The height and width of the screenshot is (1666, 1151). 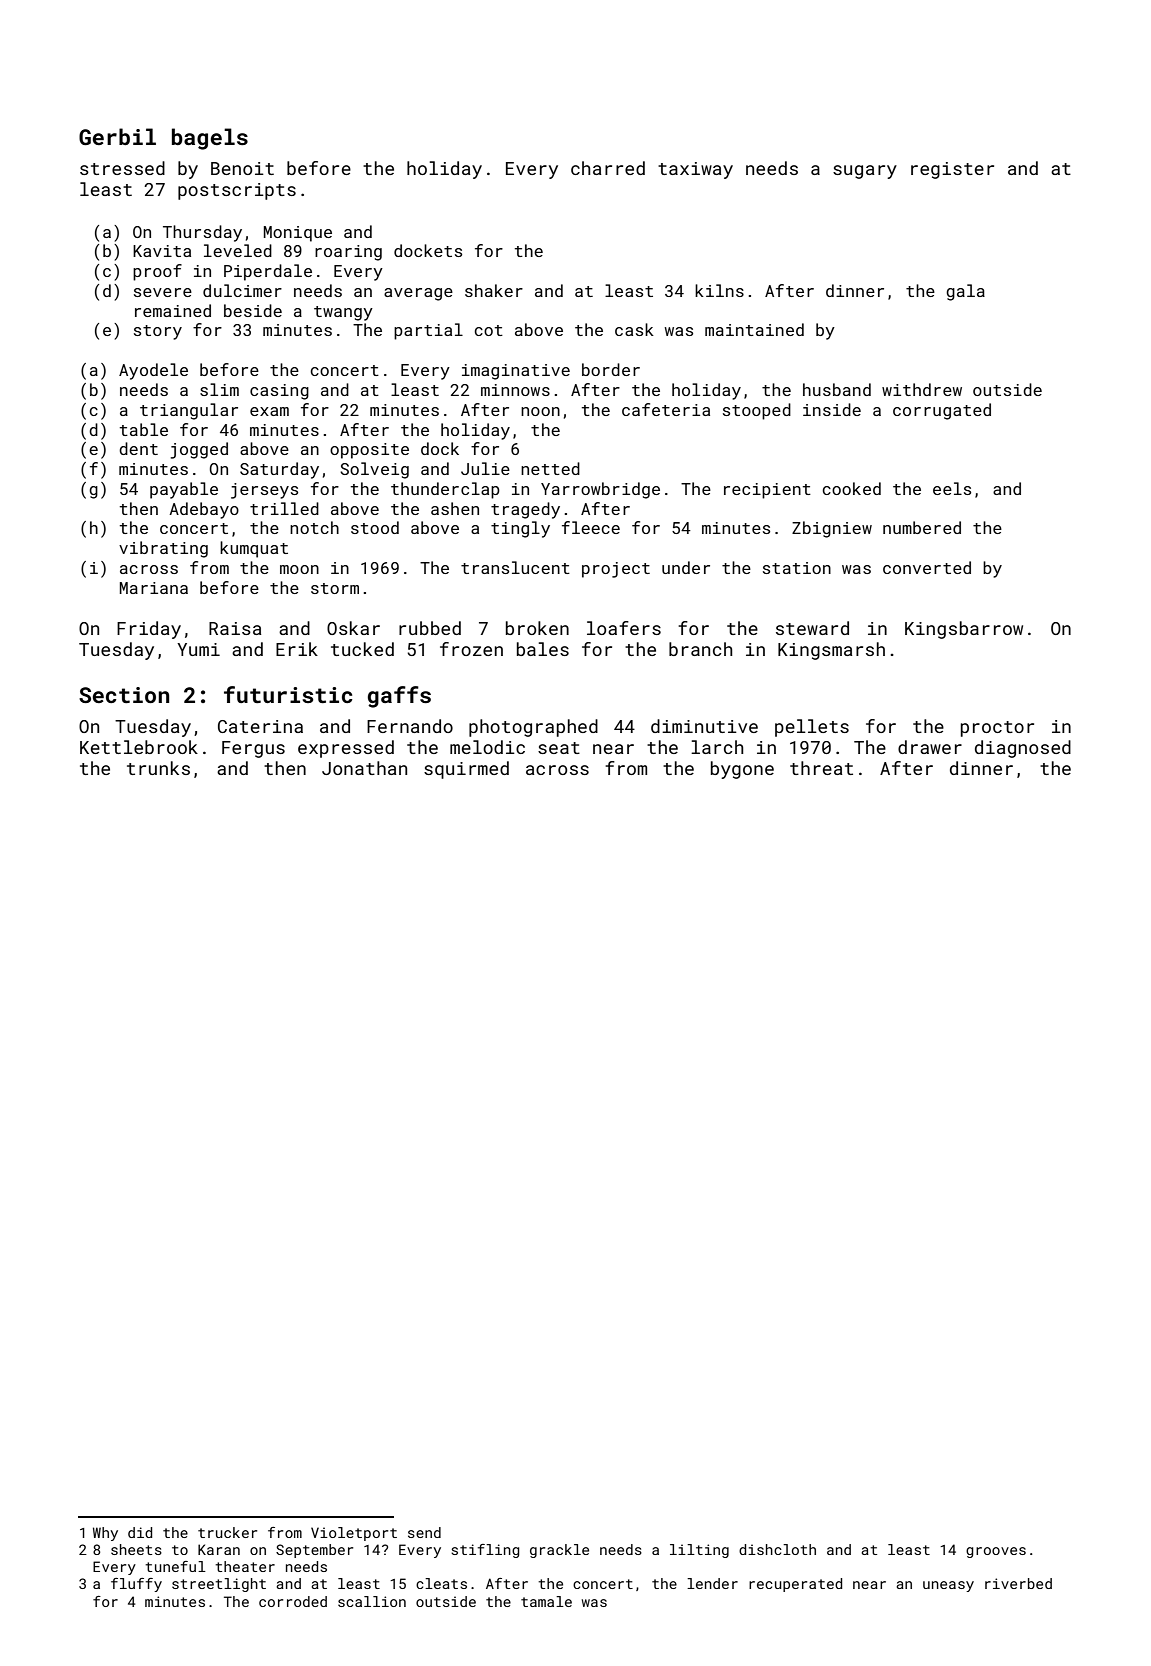 What do you see at coordinates (210, 139) in the screenshot?
I see `bagels` at bounding box center [210, 139].
